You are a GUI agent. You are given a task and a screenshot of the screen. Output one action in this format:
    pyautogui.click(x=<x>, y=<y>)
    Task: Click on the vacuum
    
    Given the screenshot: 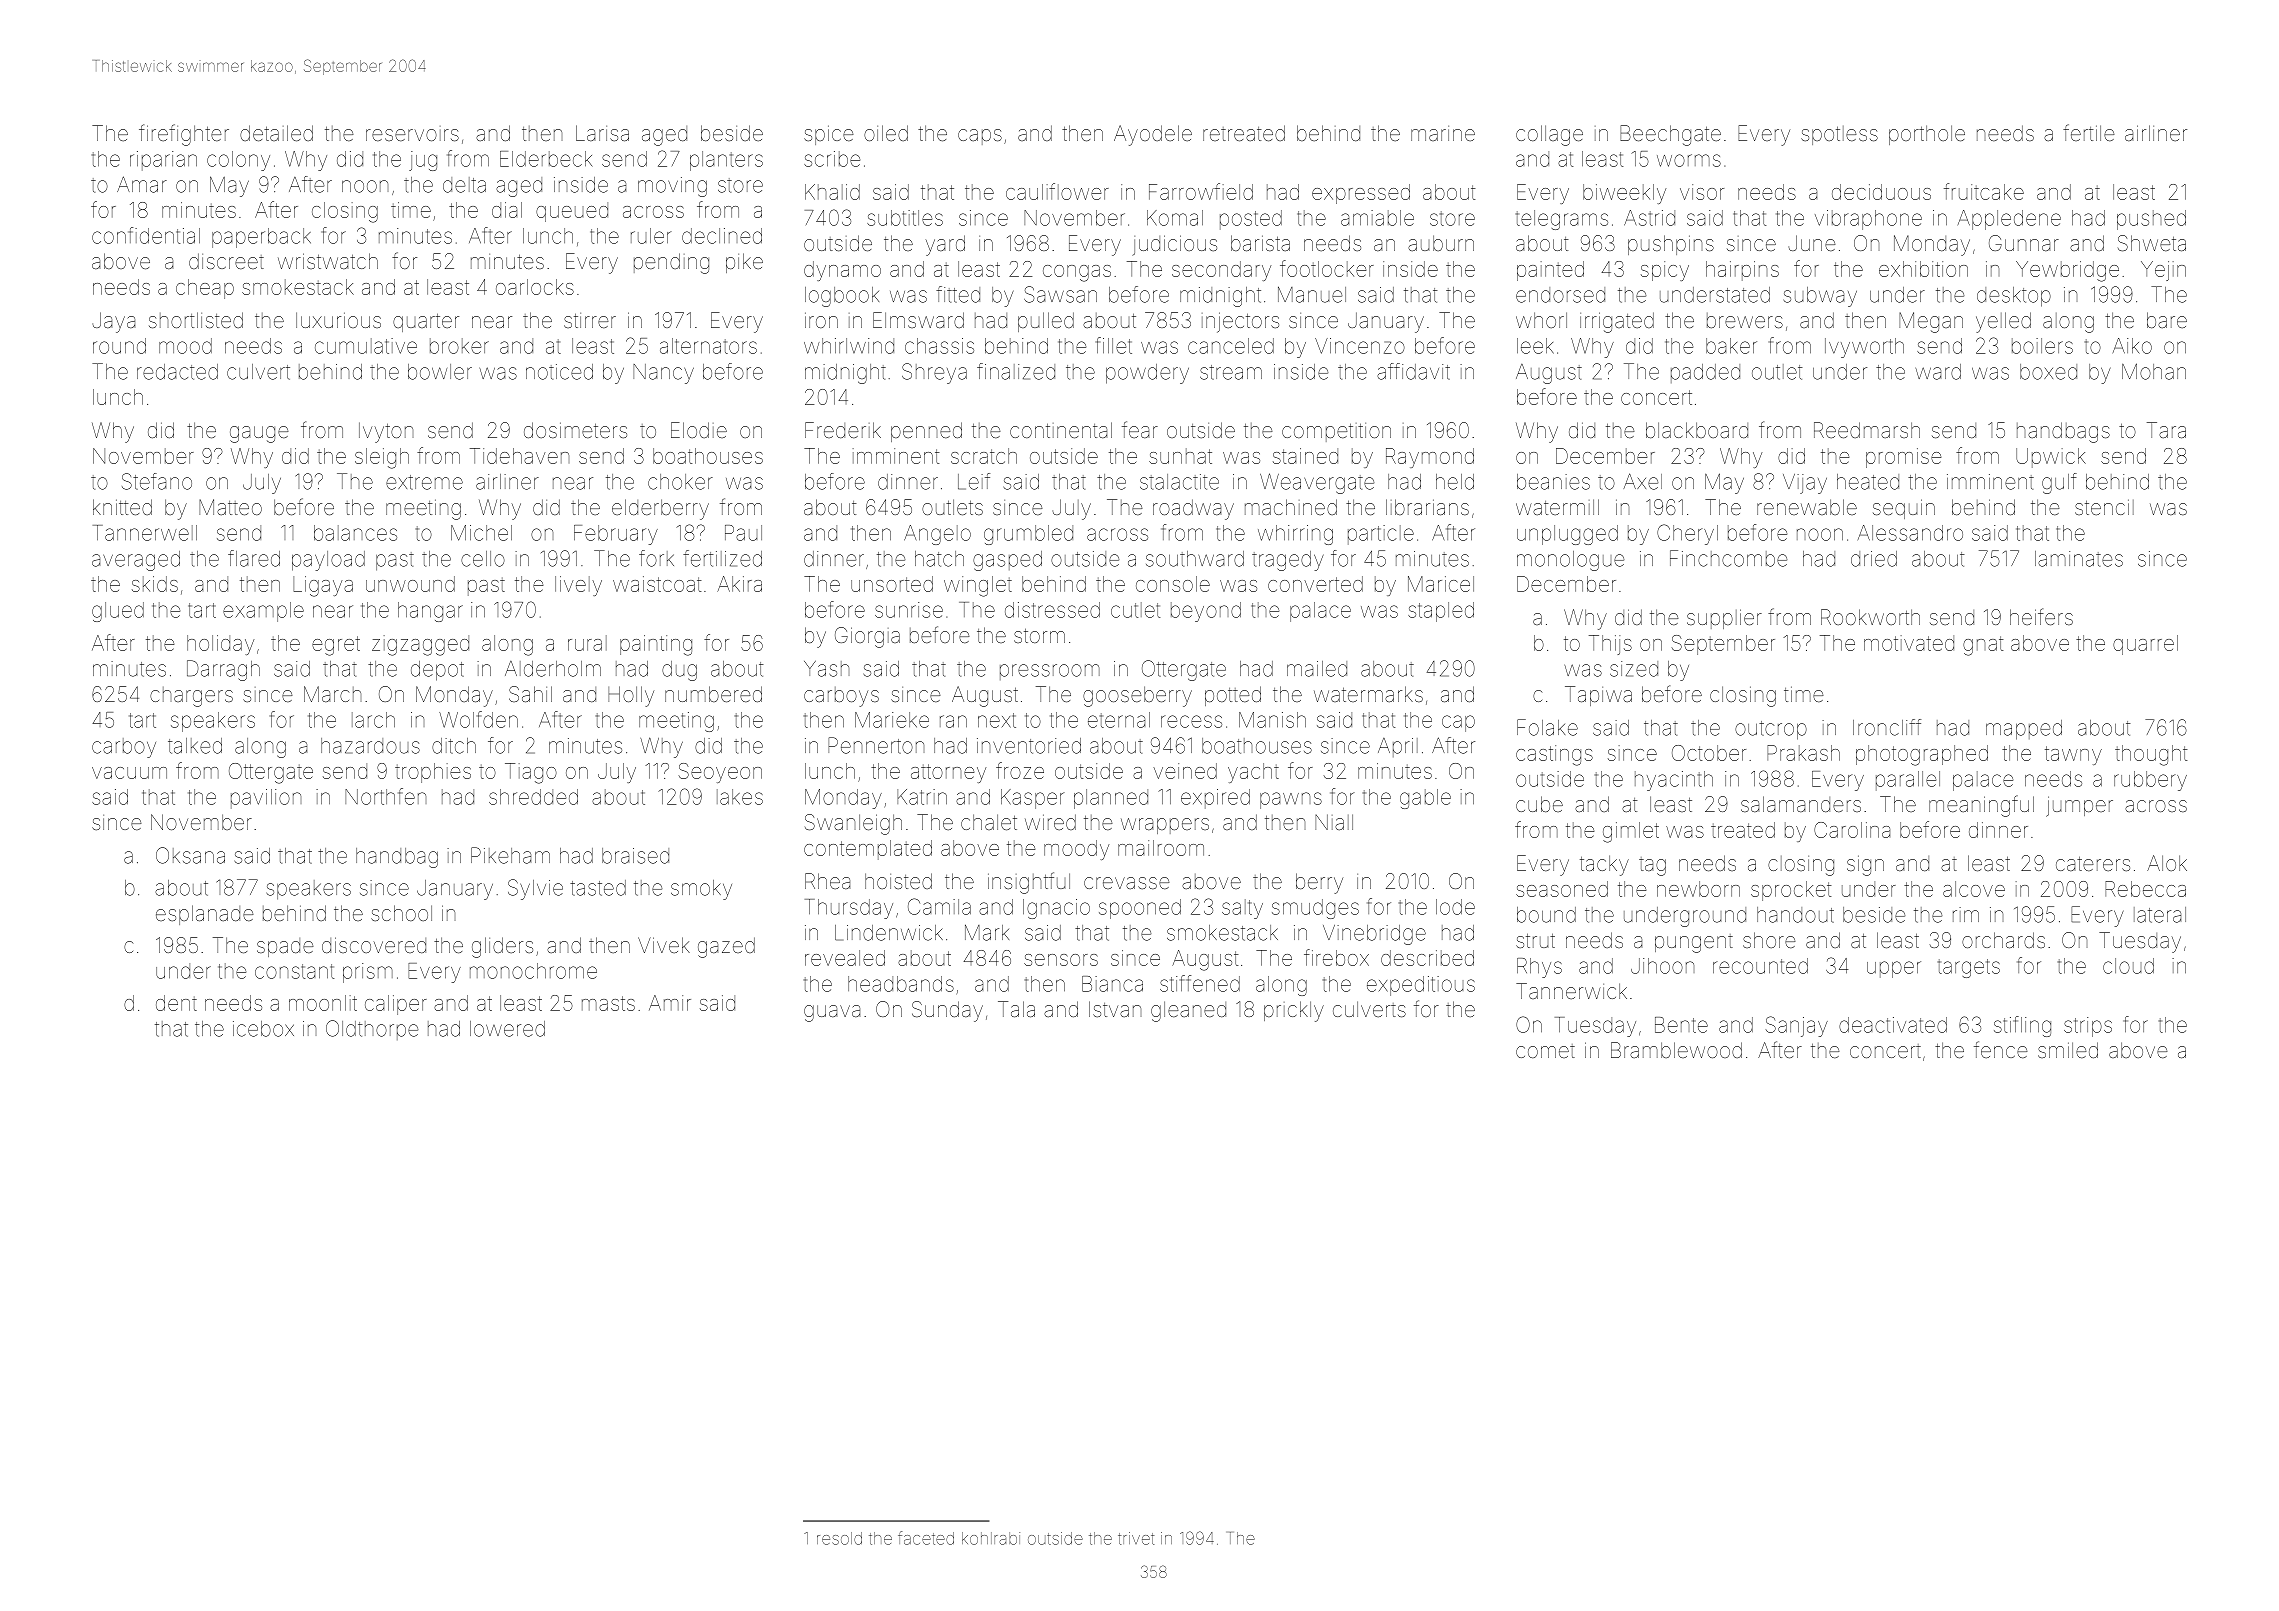 What is the action you would take?
    pyautogui.click(x=129, y=773)
